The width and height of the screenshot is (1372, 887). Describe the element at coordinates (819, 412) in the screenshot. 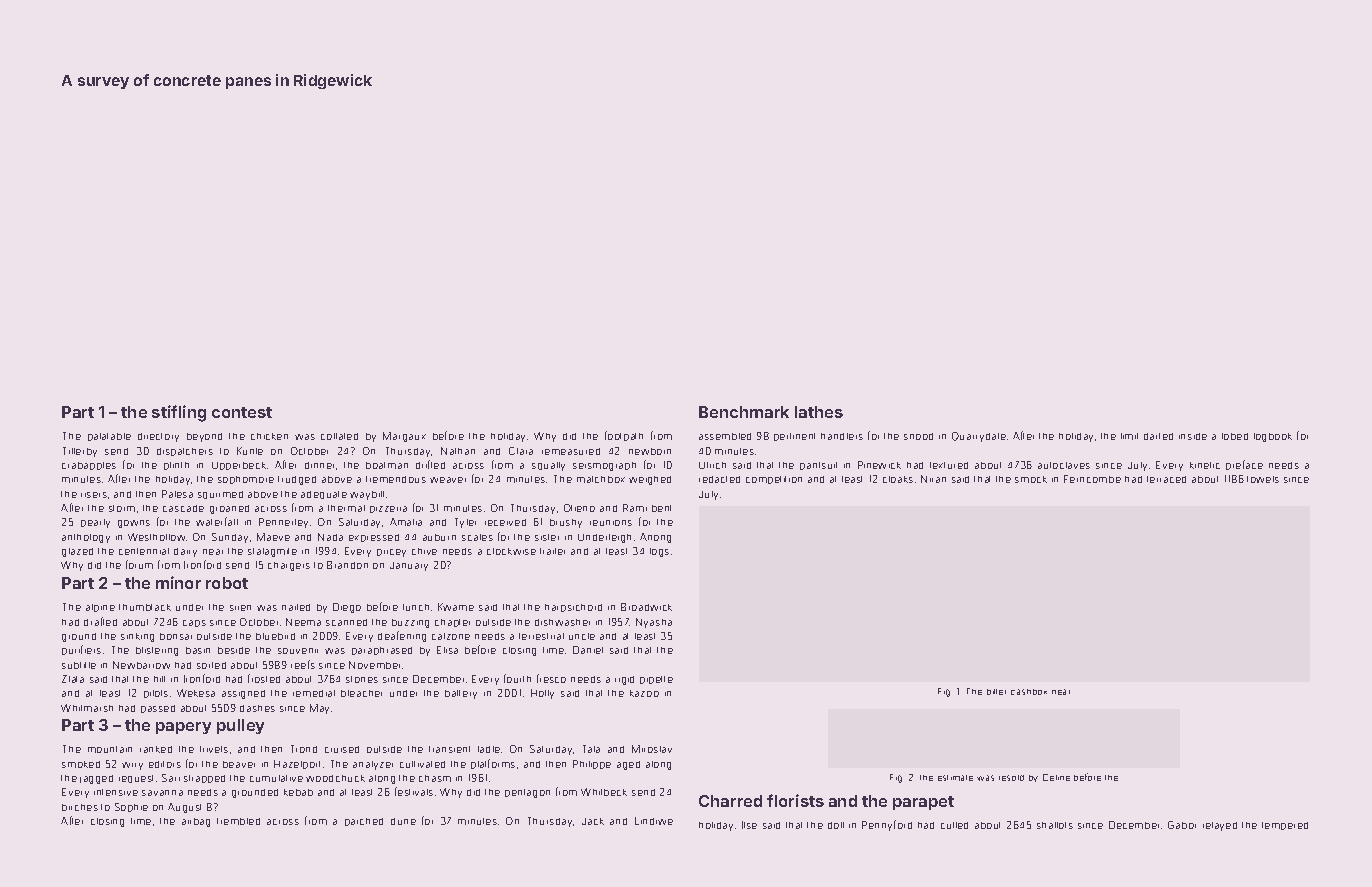

I see `lathes` at that location.
